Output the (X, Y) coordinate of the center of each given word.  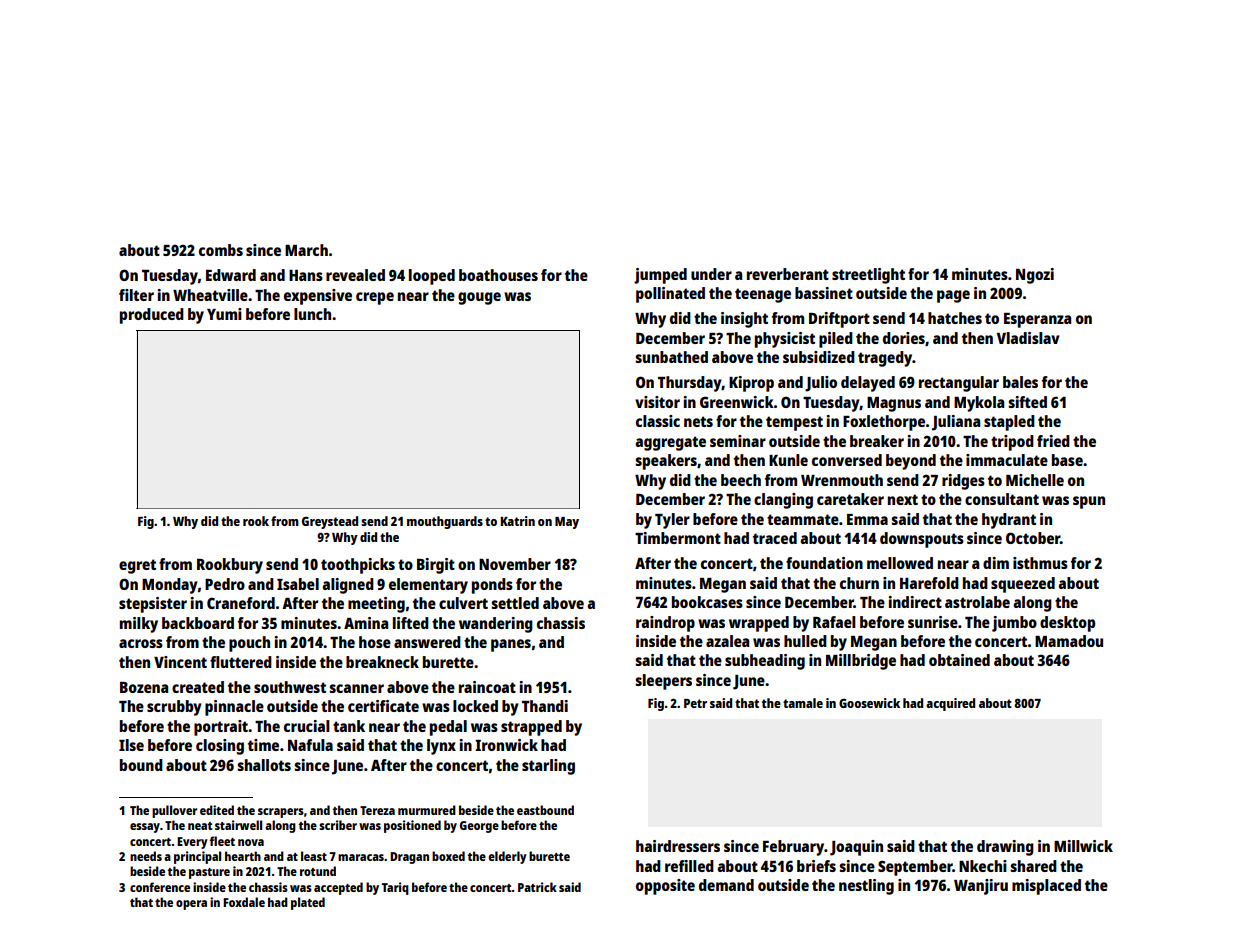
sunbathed (671, 357)
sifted (1027, 402)
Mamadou (1069, 641)
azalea (727, 641)
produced (152, 316)
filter (136, 295)
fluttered (241, 662)
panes (511, 645)
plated (308, 903)
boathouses (498, 275)
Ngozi (1035, 276)
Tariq (395, 888)
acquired (950, 704)
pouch (249, 644)
